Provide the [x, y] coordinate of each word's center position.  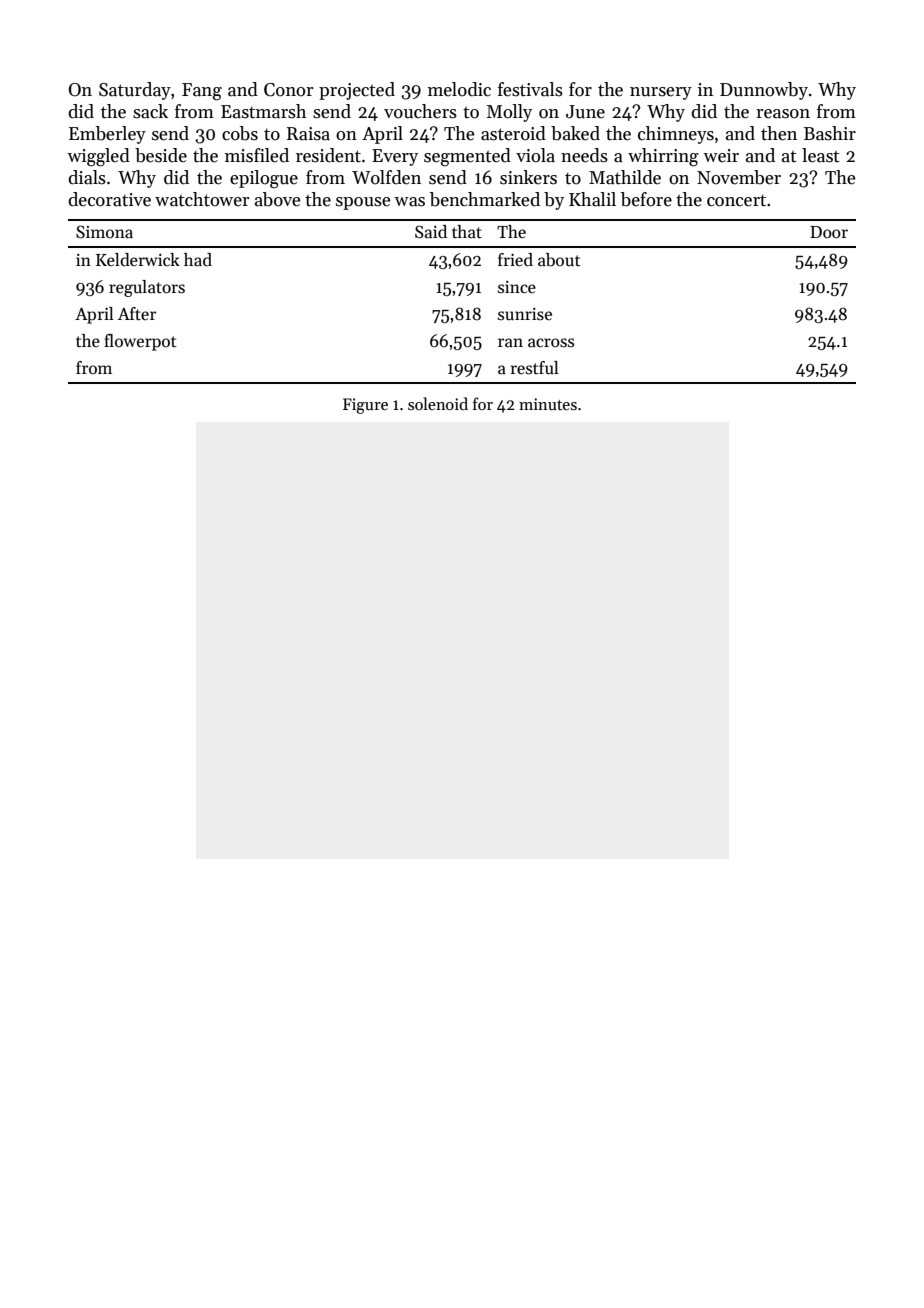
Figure [365, 406]
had [198, 260]
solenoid [438, 403]
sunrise [525, 314]
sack [150, 111]
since [517, 287]
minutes [548, 404]
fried [515, 260]
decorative [109, 199]
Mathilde [625, 177]
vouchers [420, 111]
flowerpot [140, 342]
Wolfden [386, 177]
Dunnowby [764, 91]
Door [829, 232]
